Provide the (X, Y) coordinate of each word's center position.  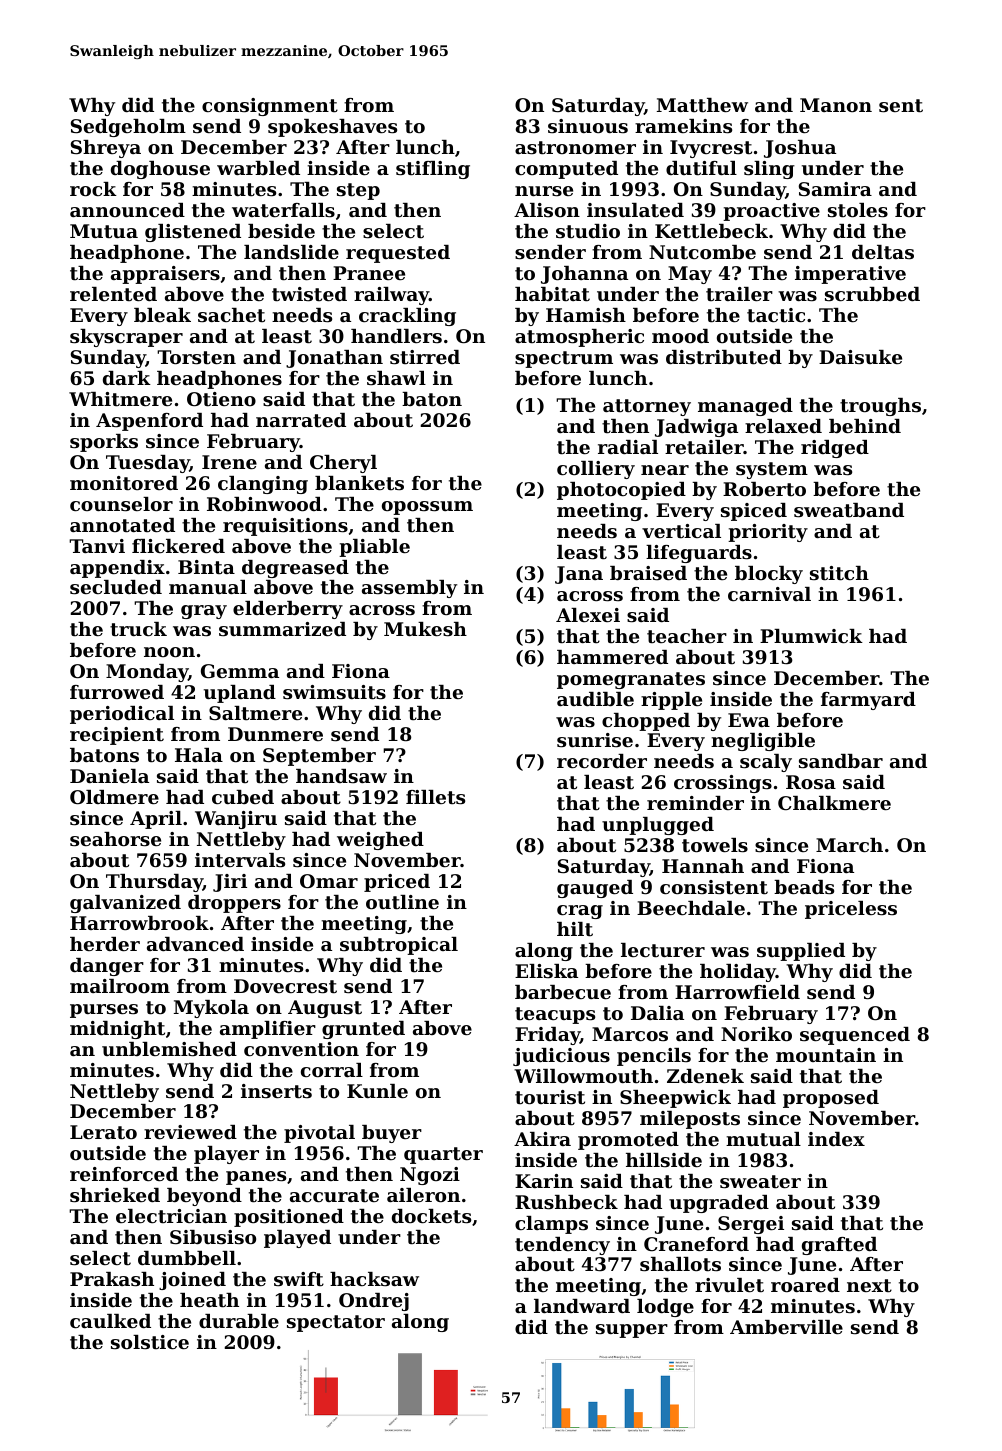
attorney (647, 407)
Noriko (756, 1034)
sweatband (849, 510)
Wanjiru (236, 820)
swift (299, 1279)
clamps (551, 1225)
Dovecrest (285, 986)
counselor (121, 504)
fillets (435, 797)
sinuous (588, 126)
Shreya (106, 149)
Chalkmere (834, 803)
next (869, 1286)
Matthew (702, 105)
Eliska (546, 971)
